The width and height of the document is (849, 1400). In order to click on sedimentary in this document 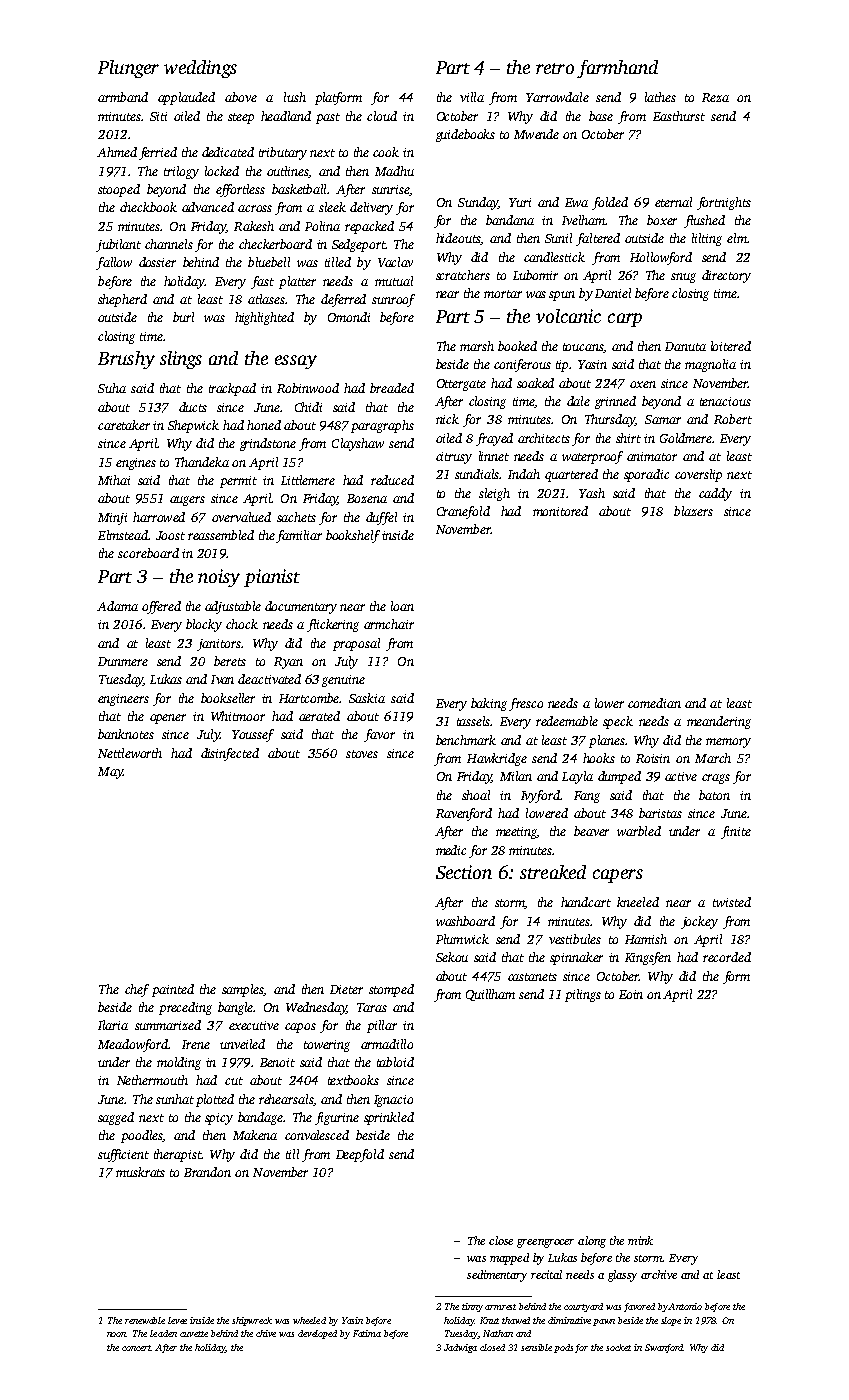, I will do `click(497, 1276)`.
